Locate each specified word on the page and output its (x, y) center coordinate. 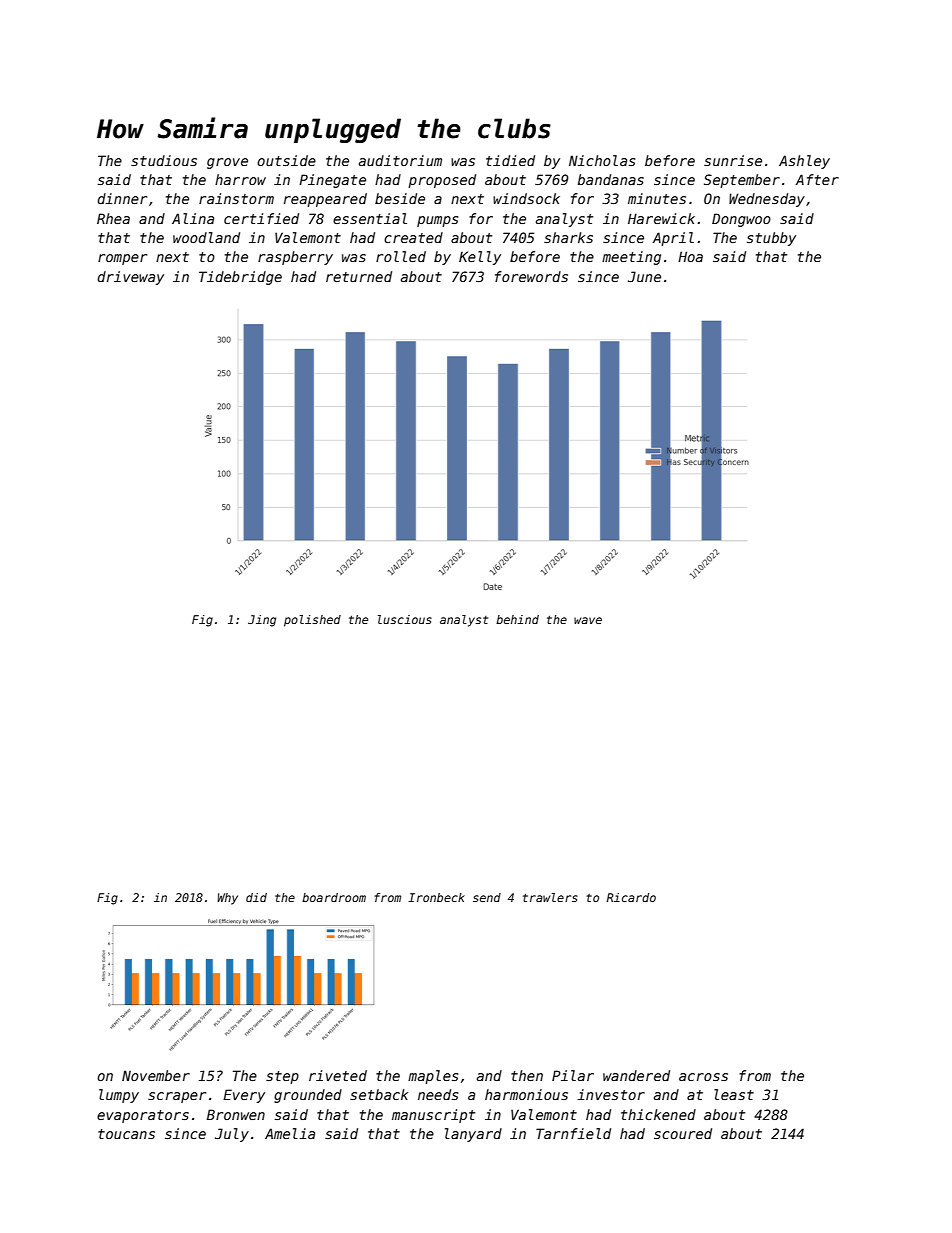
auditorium (400, 160)
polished (312, 621)
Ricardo (631, 897)
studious (164, 160)
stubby (771, 239)
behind (517, 619)
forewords (531, 276)
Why (227, 899)
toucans (126, 1134)
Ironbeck (436, 897)
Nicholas (602, 160)
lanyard (473, 1135)
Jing (262, 621)
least (734, 1094)
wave (588, 620)
